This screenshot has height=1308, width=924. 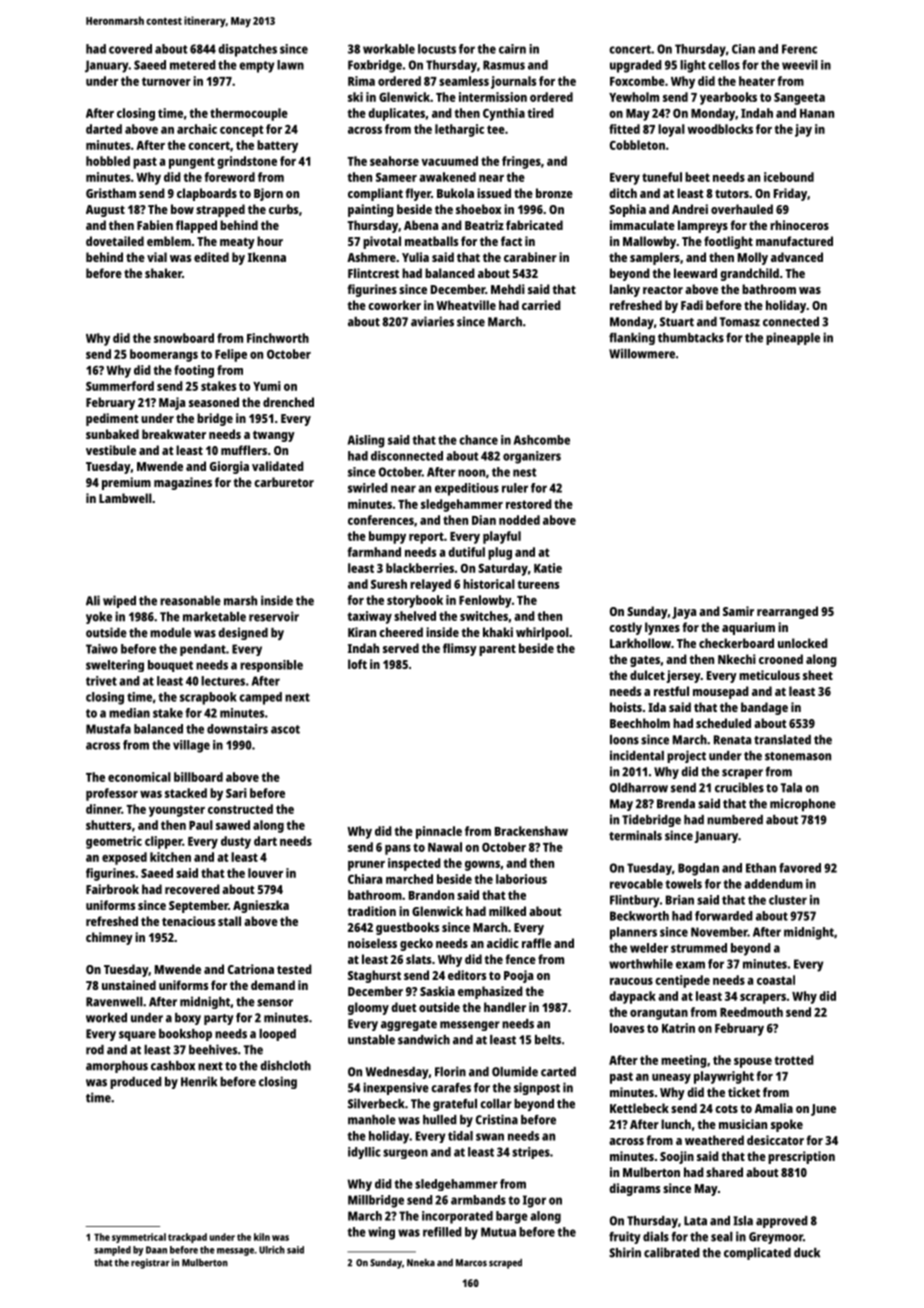 I want to click on pineapple, so click(x=793, y=338).
